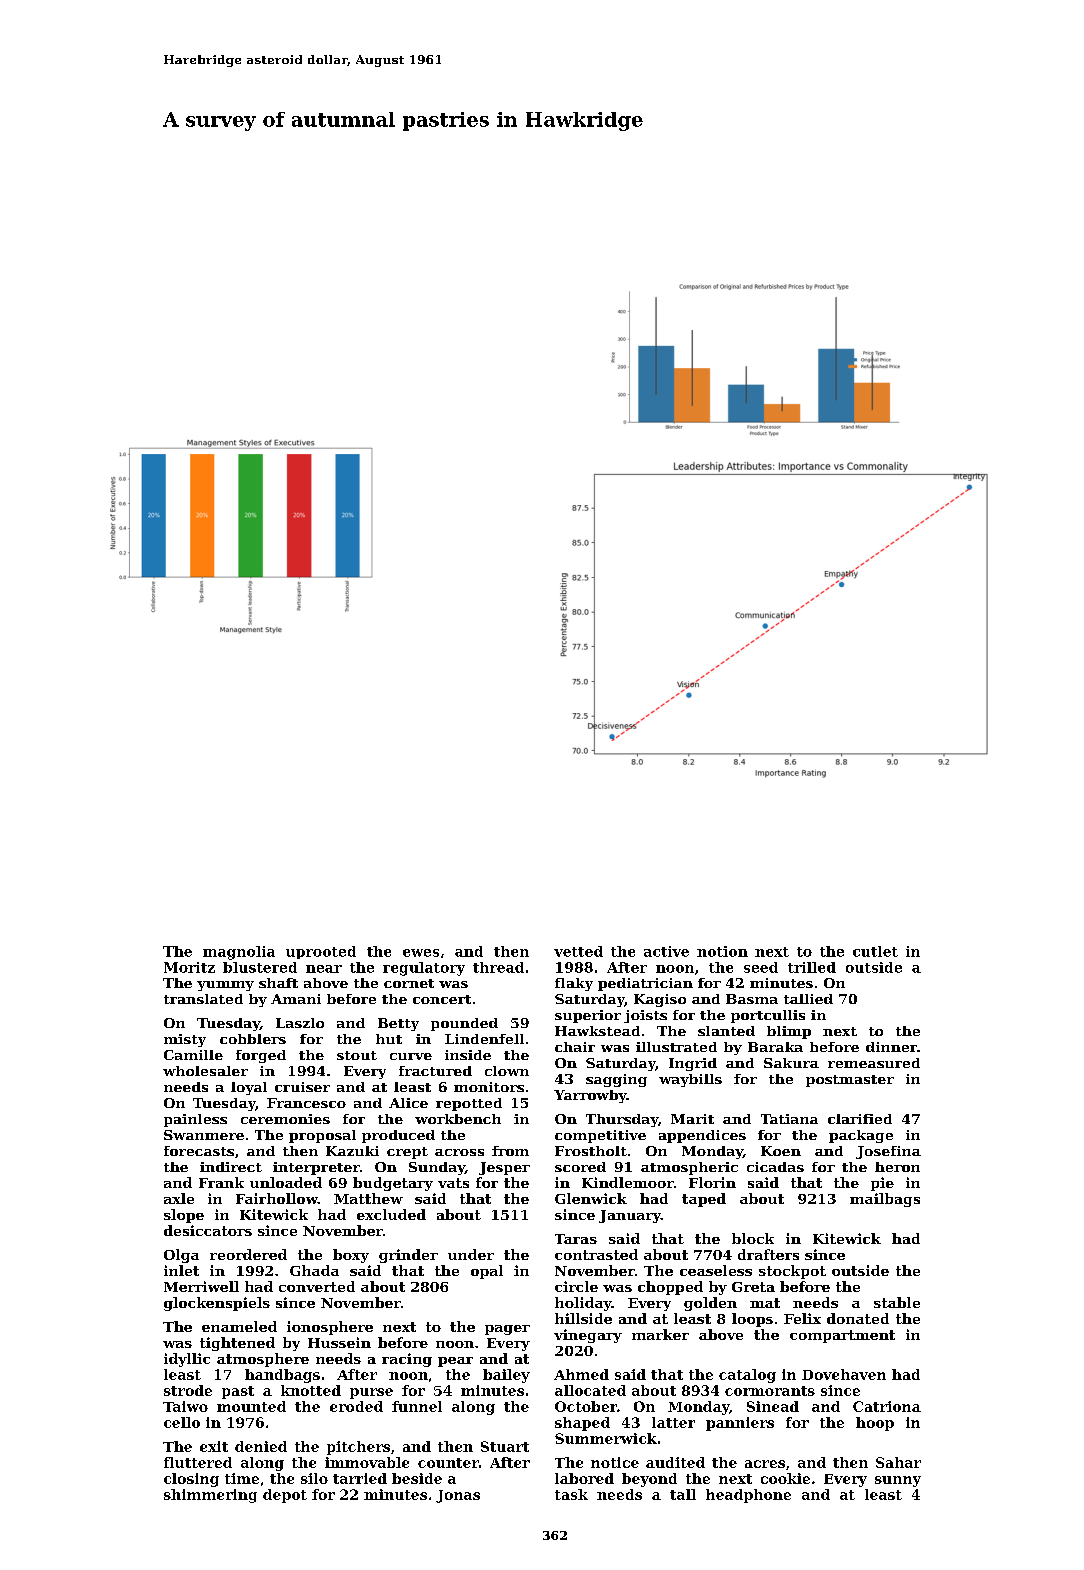 This document has width=1084, height=1570. What do you see at coordinates (321, 952) in the document?
I see `uprooted` at bounding box center [321, 952].
